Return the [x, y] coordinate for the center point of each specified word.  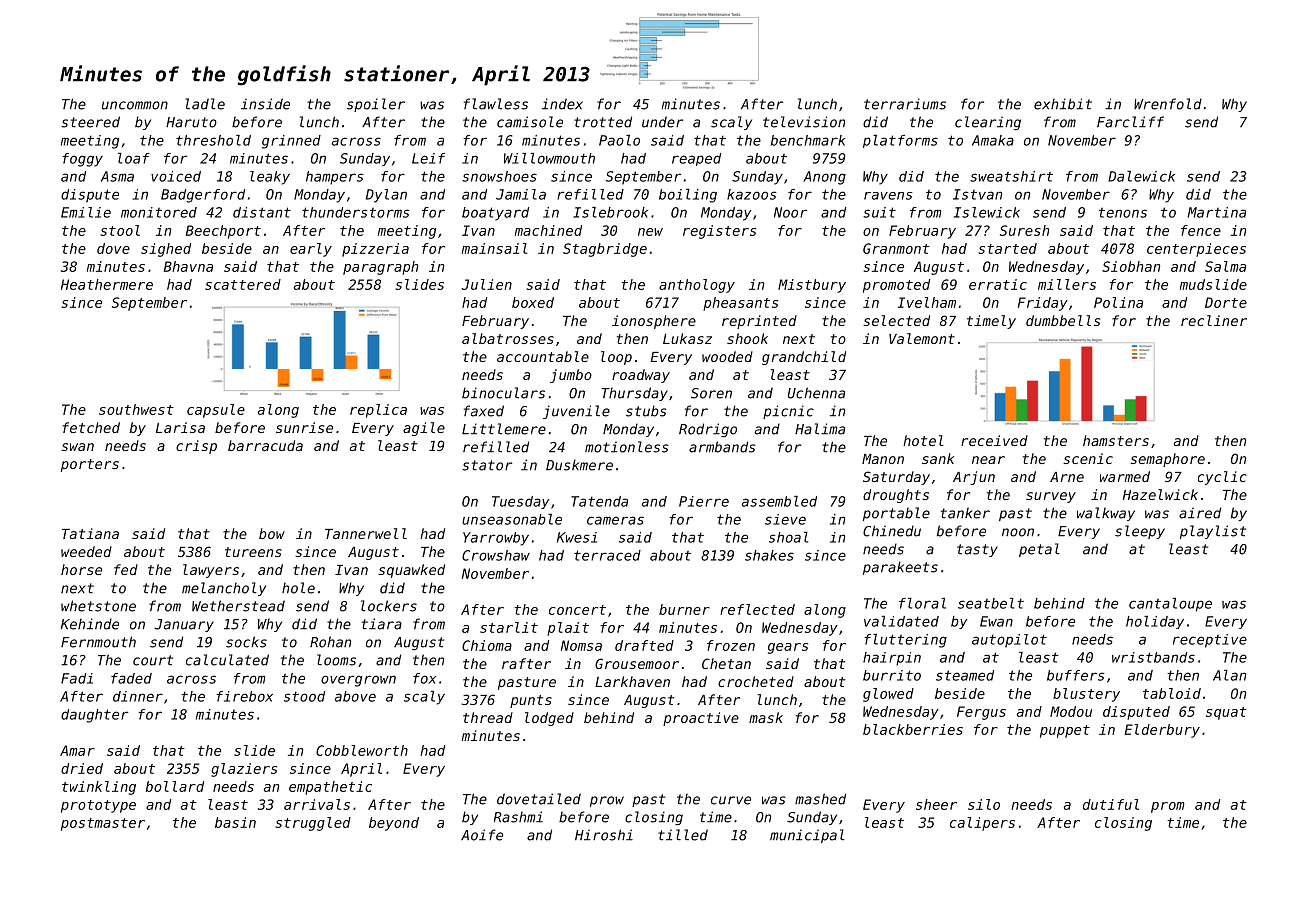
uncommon [135, 105]
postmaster [103, 824]
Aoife [482, 835]
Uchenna [816, 393]
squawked [411, 571]
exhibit [1063, 104]
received [994, 440]
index [562, 104]
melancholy [224, 589]
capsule [216, 411]
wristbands [1153, 657]
